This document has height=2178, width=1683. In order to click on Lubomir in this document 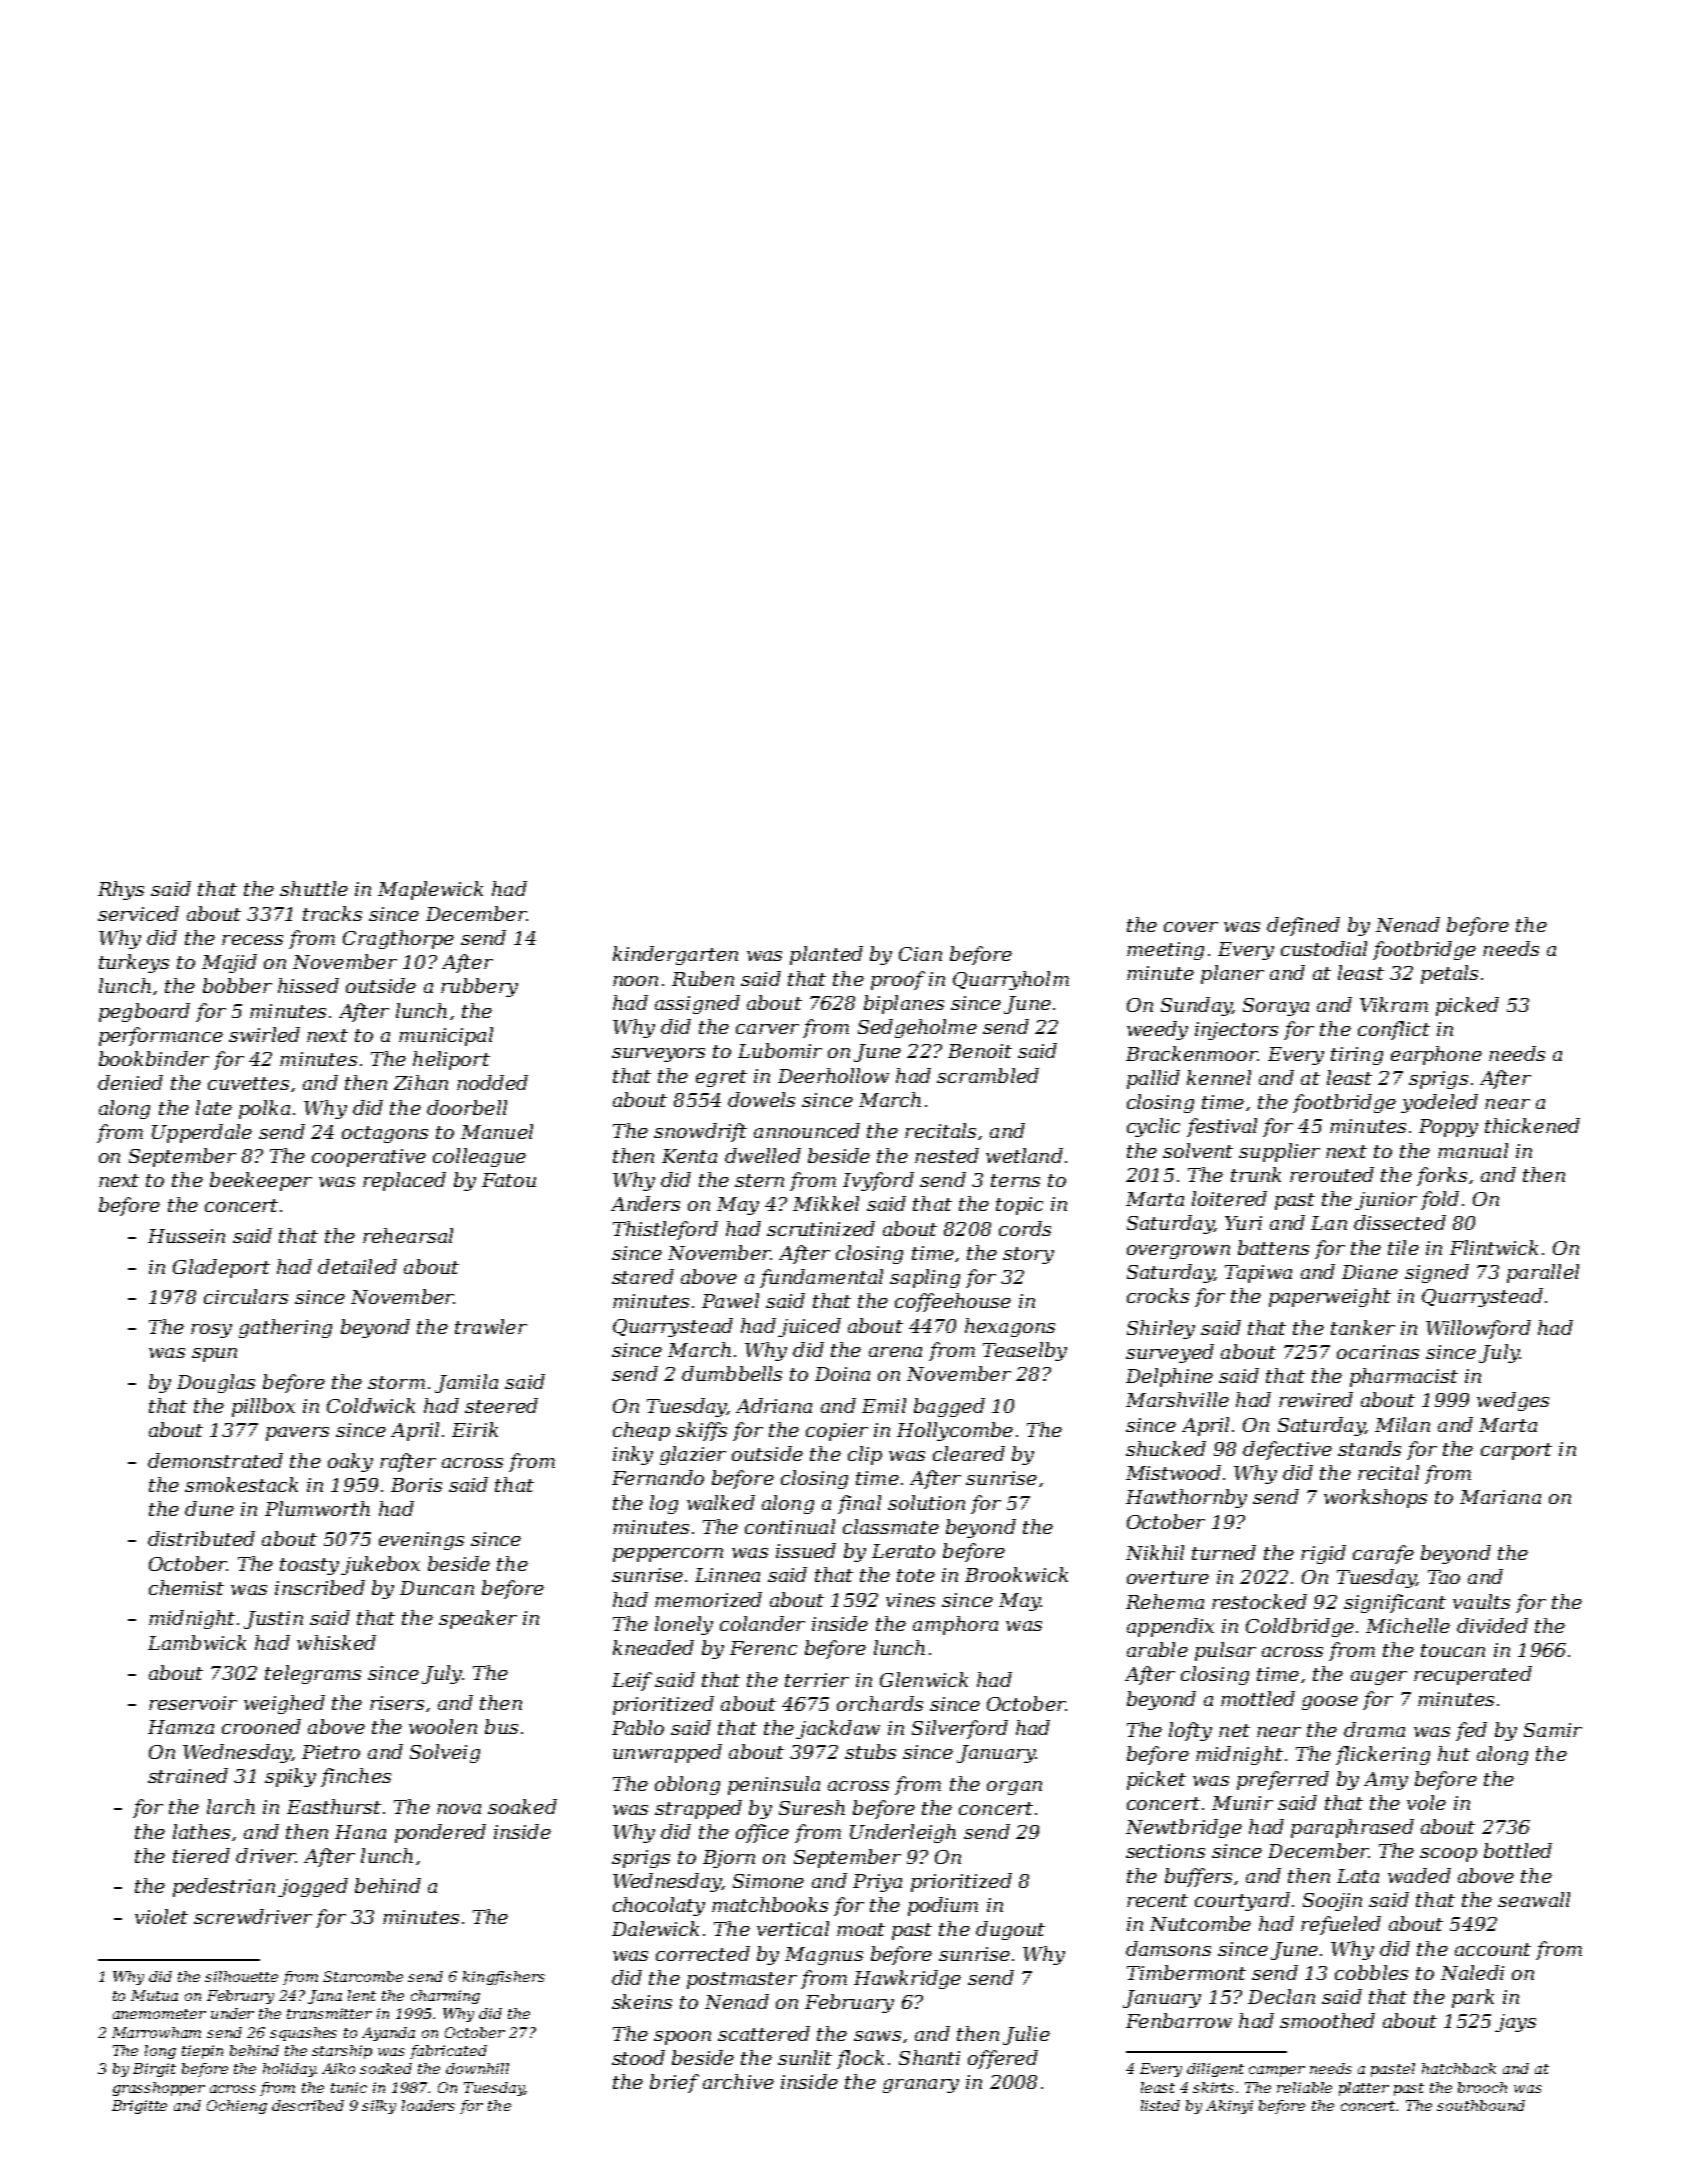, I will do `click(780, 1050)`.
